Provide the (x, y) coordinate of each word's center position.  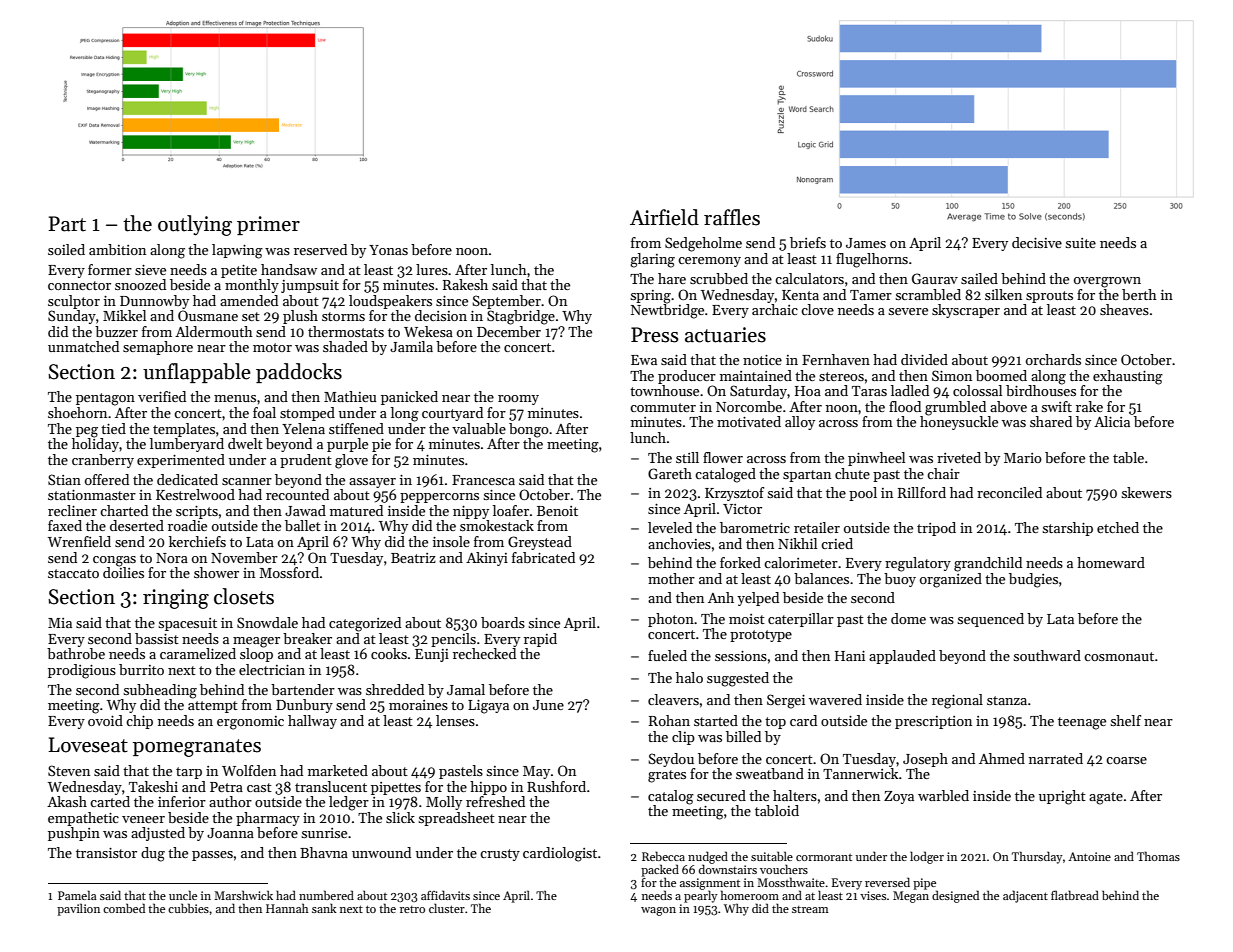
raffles (732, 217)
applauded (902, 657)
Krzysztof (734, 494)
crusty (500, 855)
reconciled (1009, 492)
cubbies (188, 908)
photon (671, 620)
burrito (141, 669)
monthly (252, 286)
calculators (809, 278)
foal (264, 412)
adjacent (1025, 896)
